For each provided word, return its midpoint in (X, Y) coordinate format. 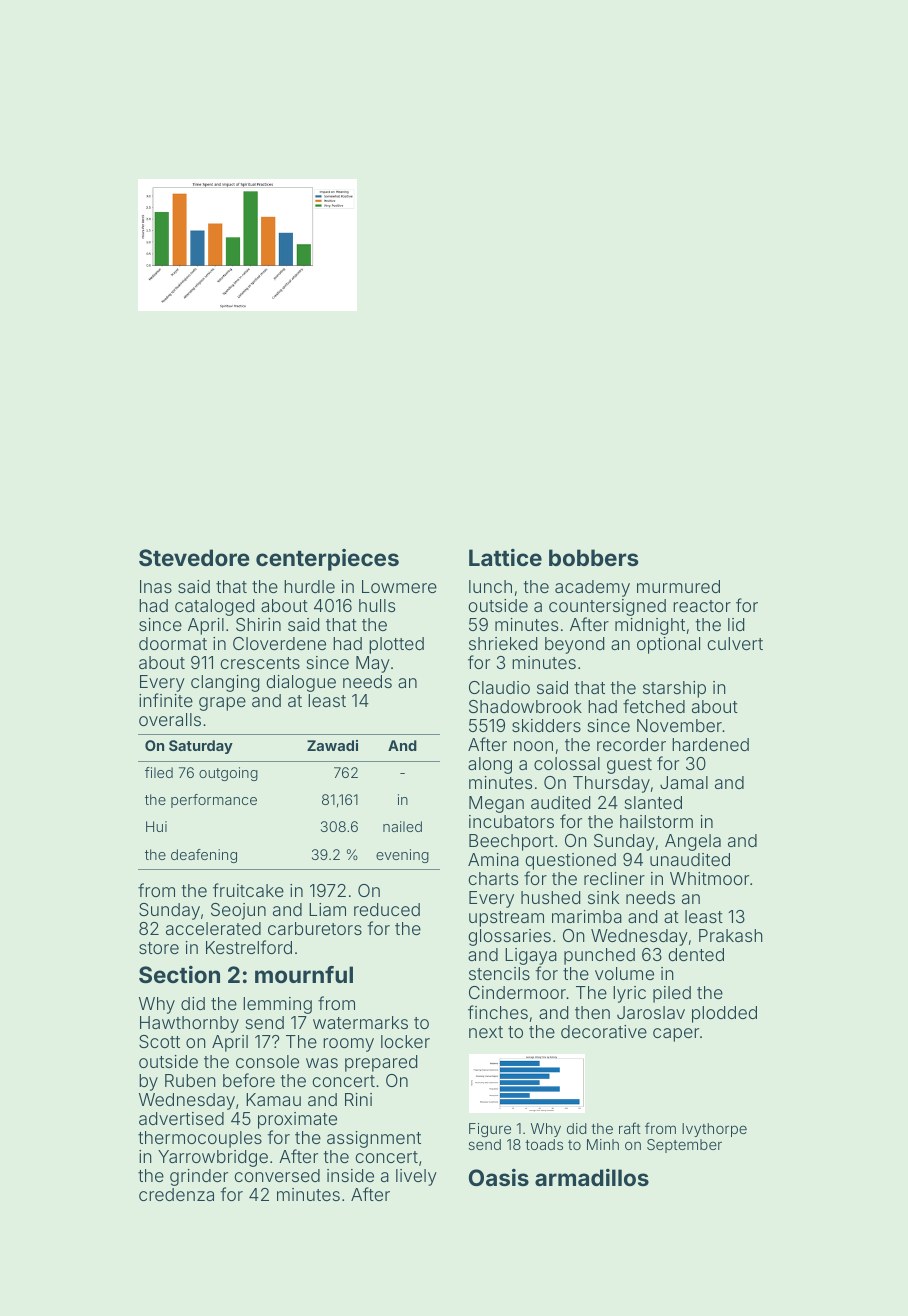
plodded (724, 1014)
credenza (176, 1194)
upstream (506, 919)
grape (222, 704)
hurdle (309, 586)
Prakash (731, 935)
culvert (735, 643)
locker (405, 1041)
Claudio (499, 687)
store (159, 948)
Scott (159, 1041)
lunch (490, 586)
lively (416, 1177)
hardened (710, 744)
